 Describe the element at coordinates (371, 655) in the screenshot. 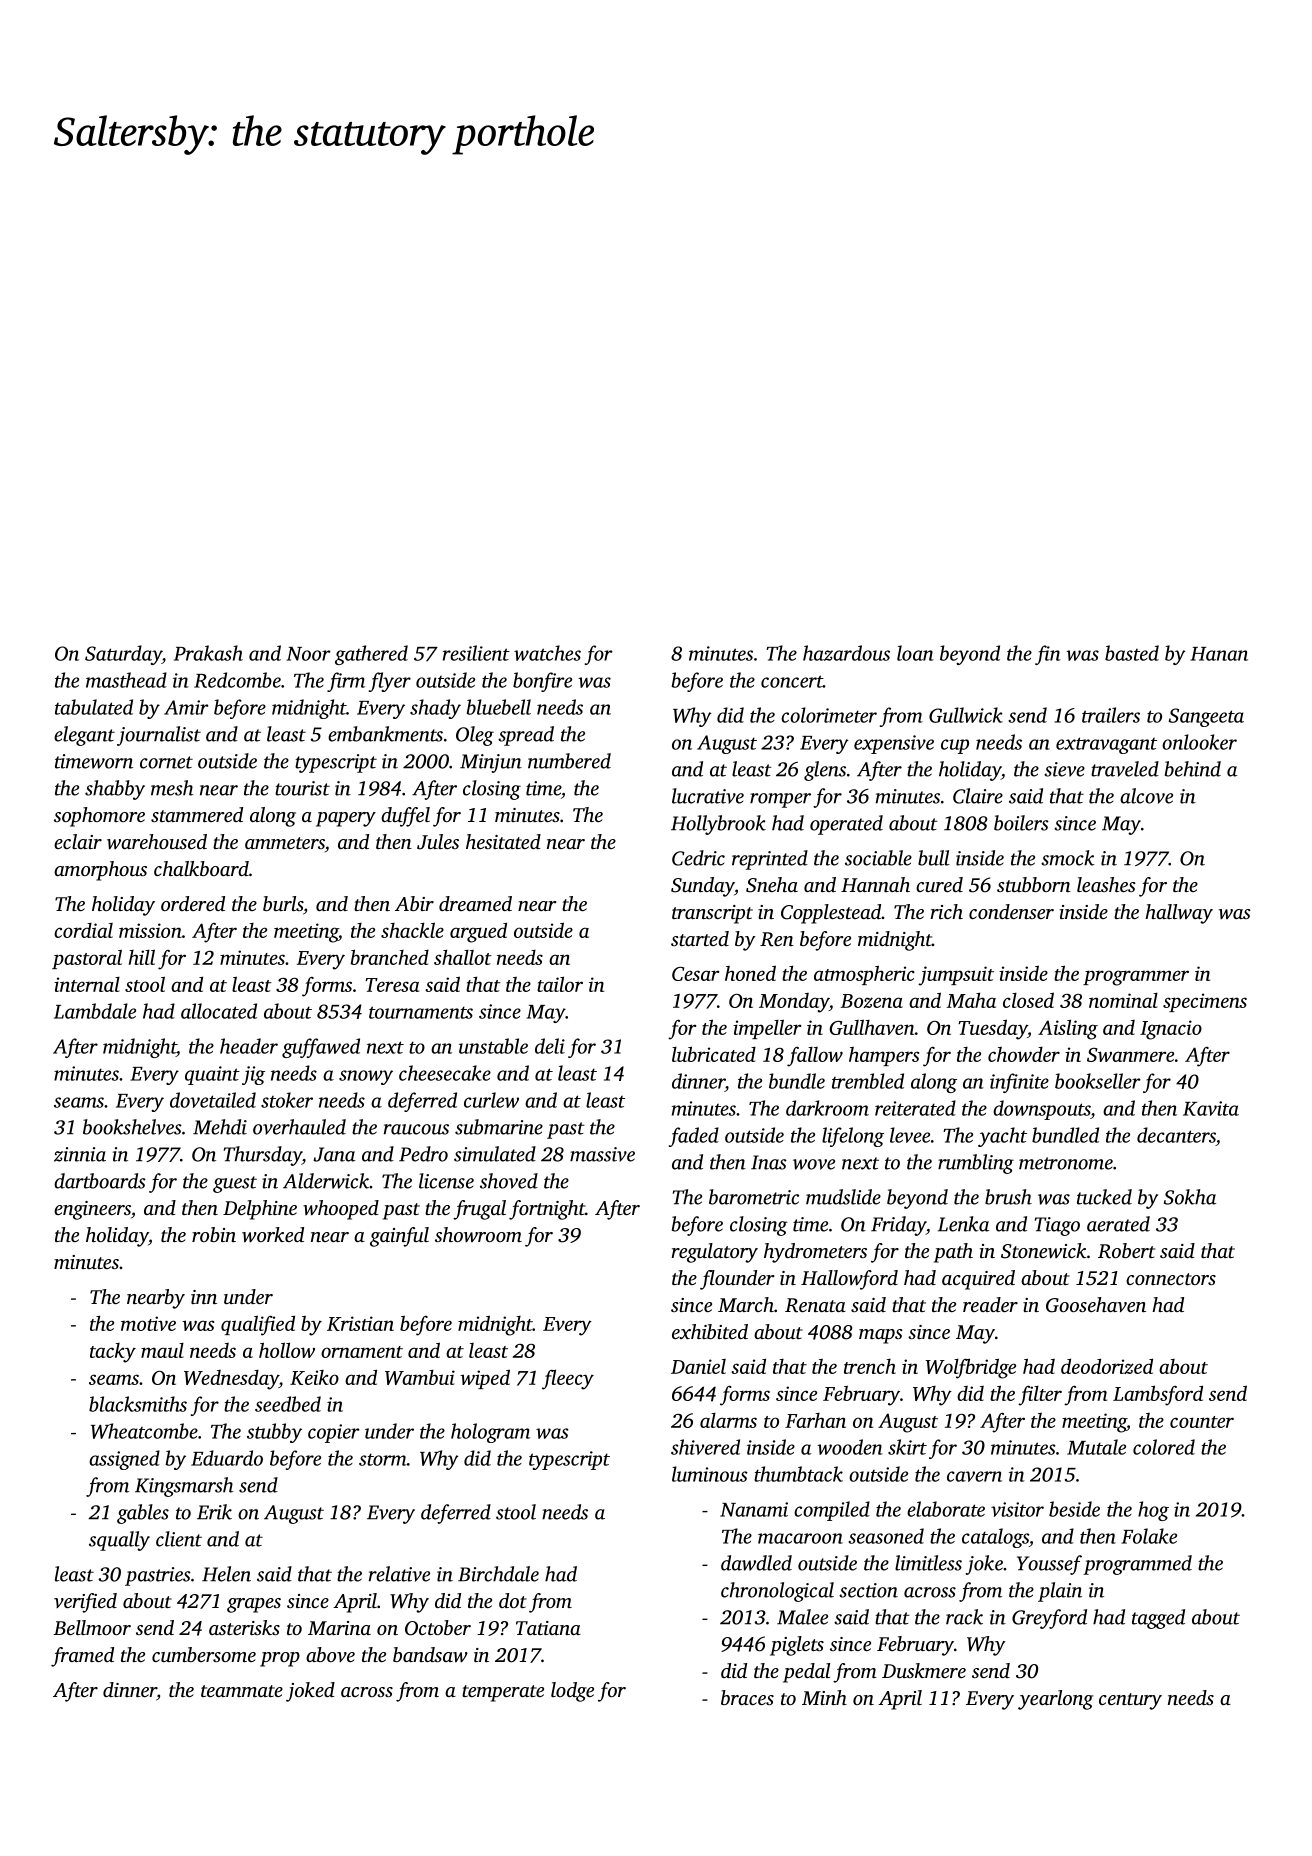

I see `gathered` at that location.
